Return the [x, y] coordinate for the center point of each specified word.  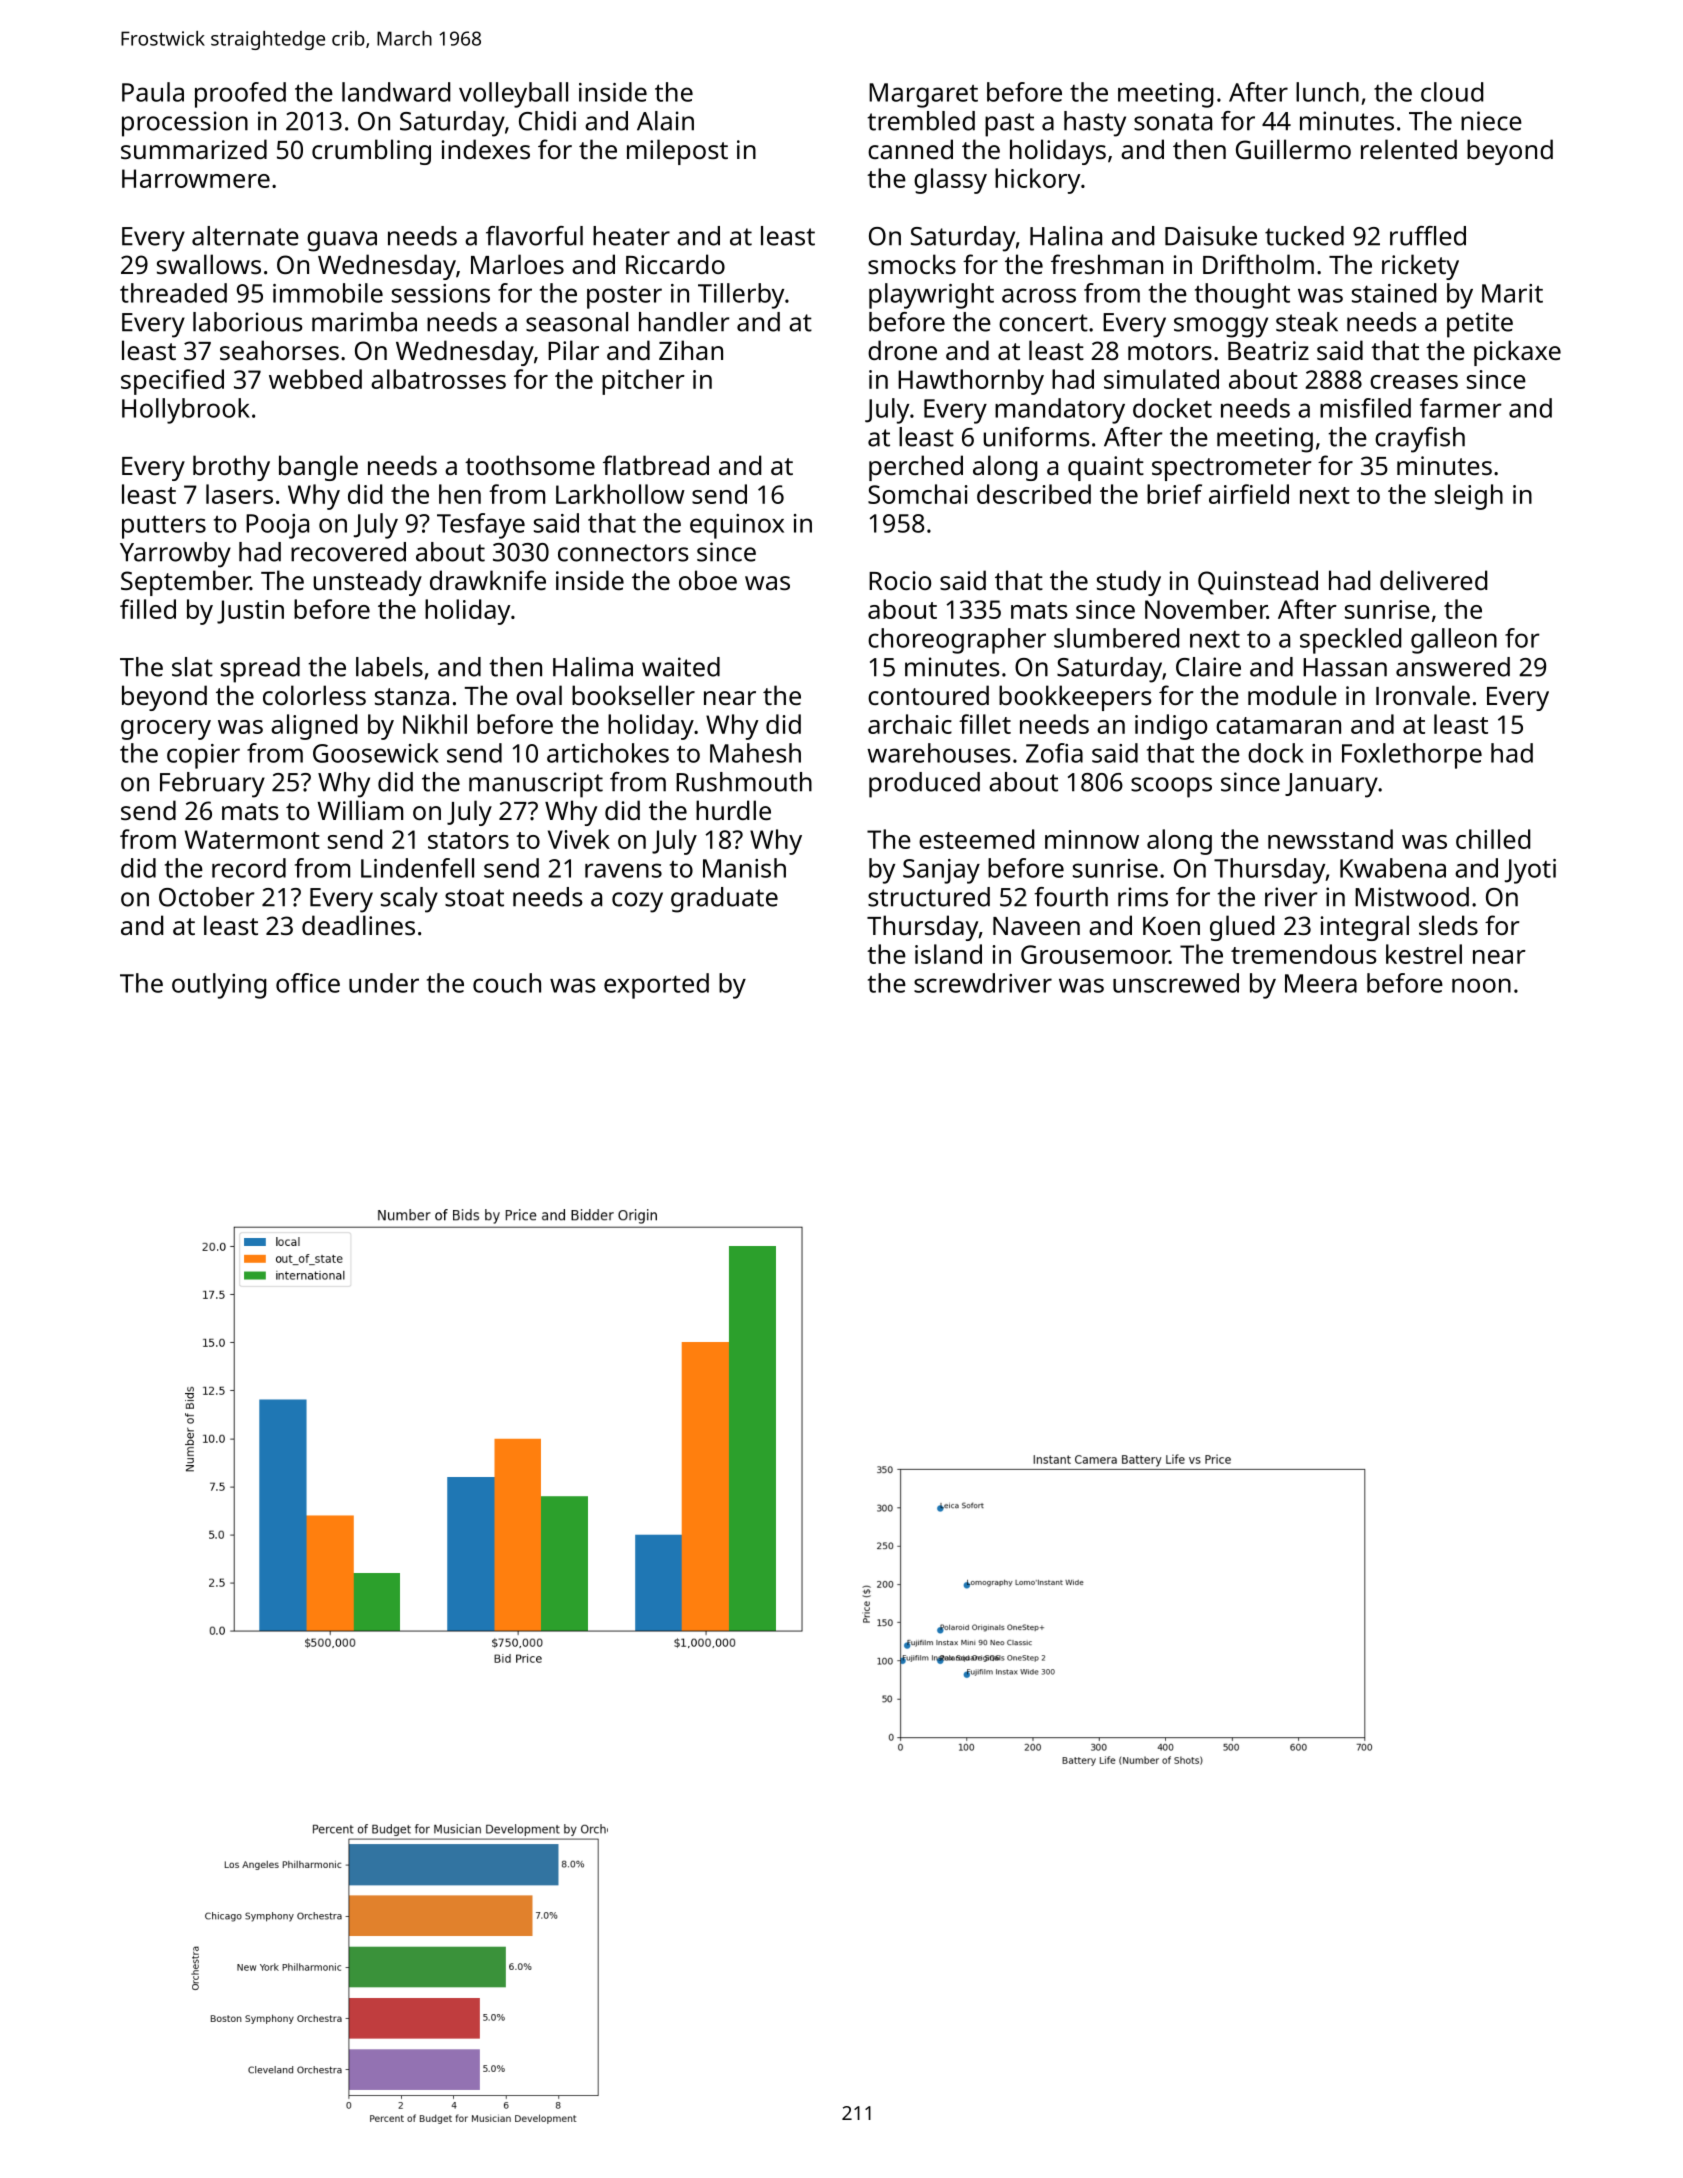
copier [203, 756]
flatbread [656, 465]
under [384, 983]
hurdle [733, 810]
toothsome [530, 465]
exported [656, 986]
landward [396, 92]
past [1009, 125]
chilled [1493, 839]
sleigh [1469, 497]
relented [1409, 149]
